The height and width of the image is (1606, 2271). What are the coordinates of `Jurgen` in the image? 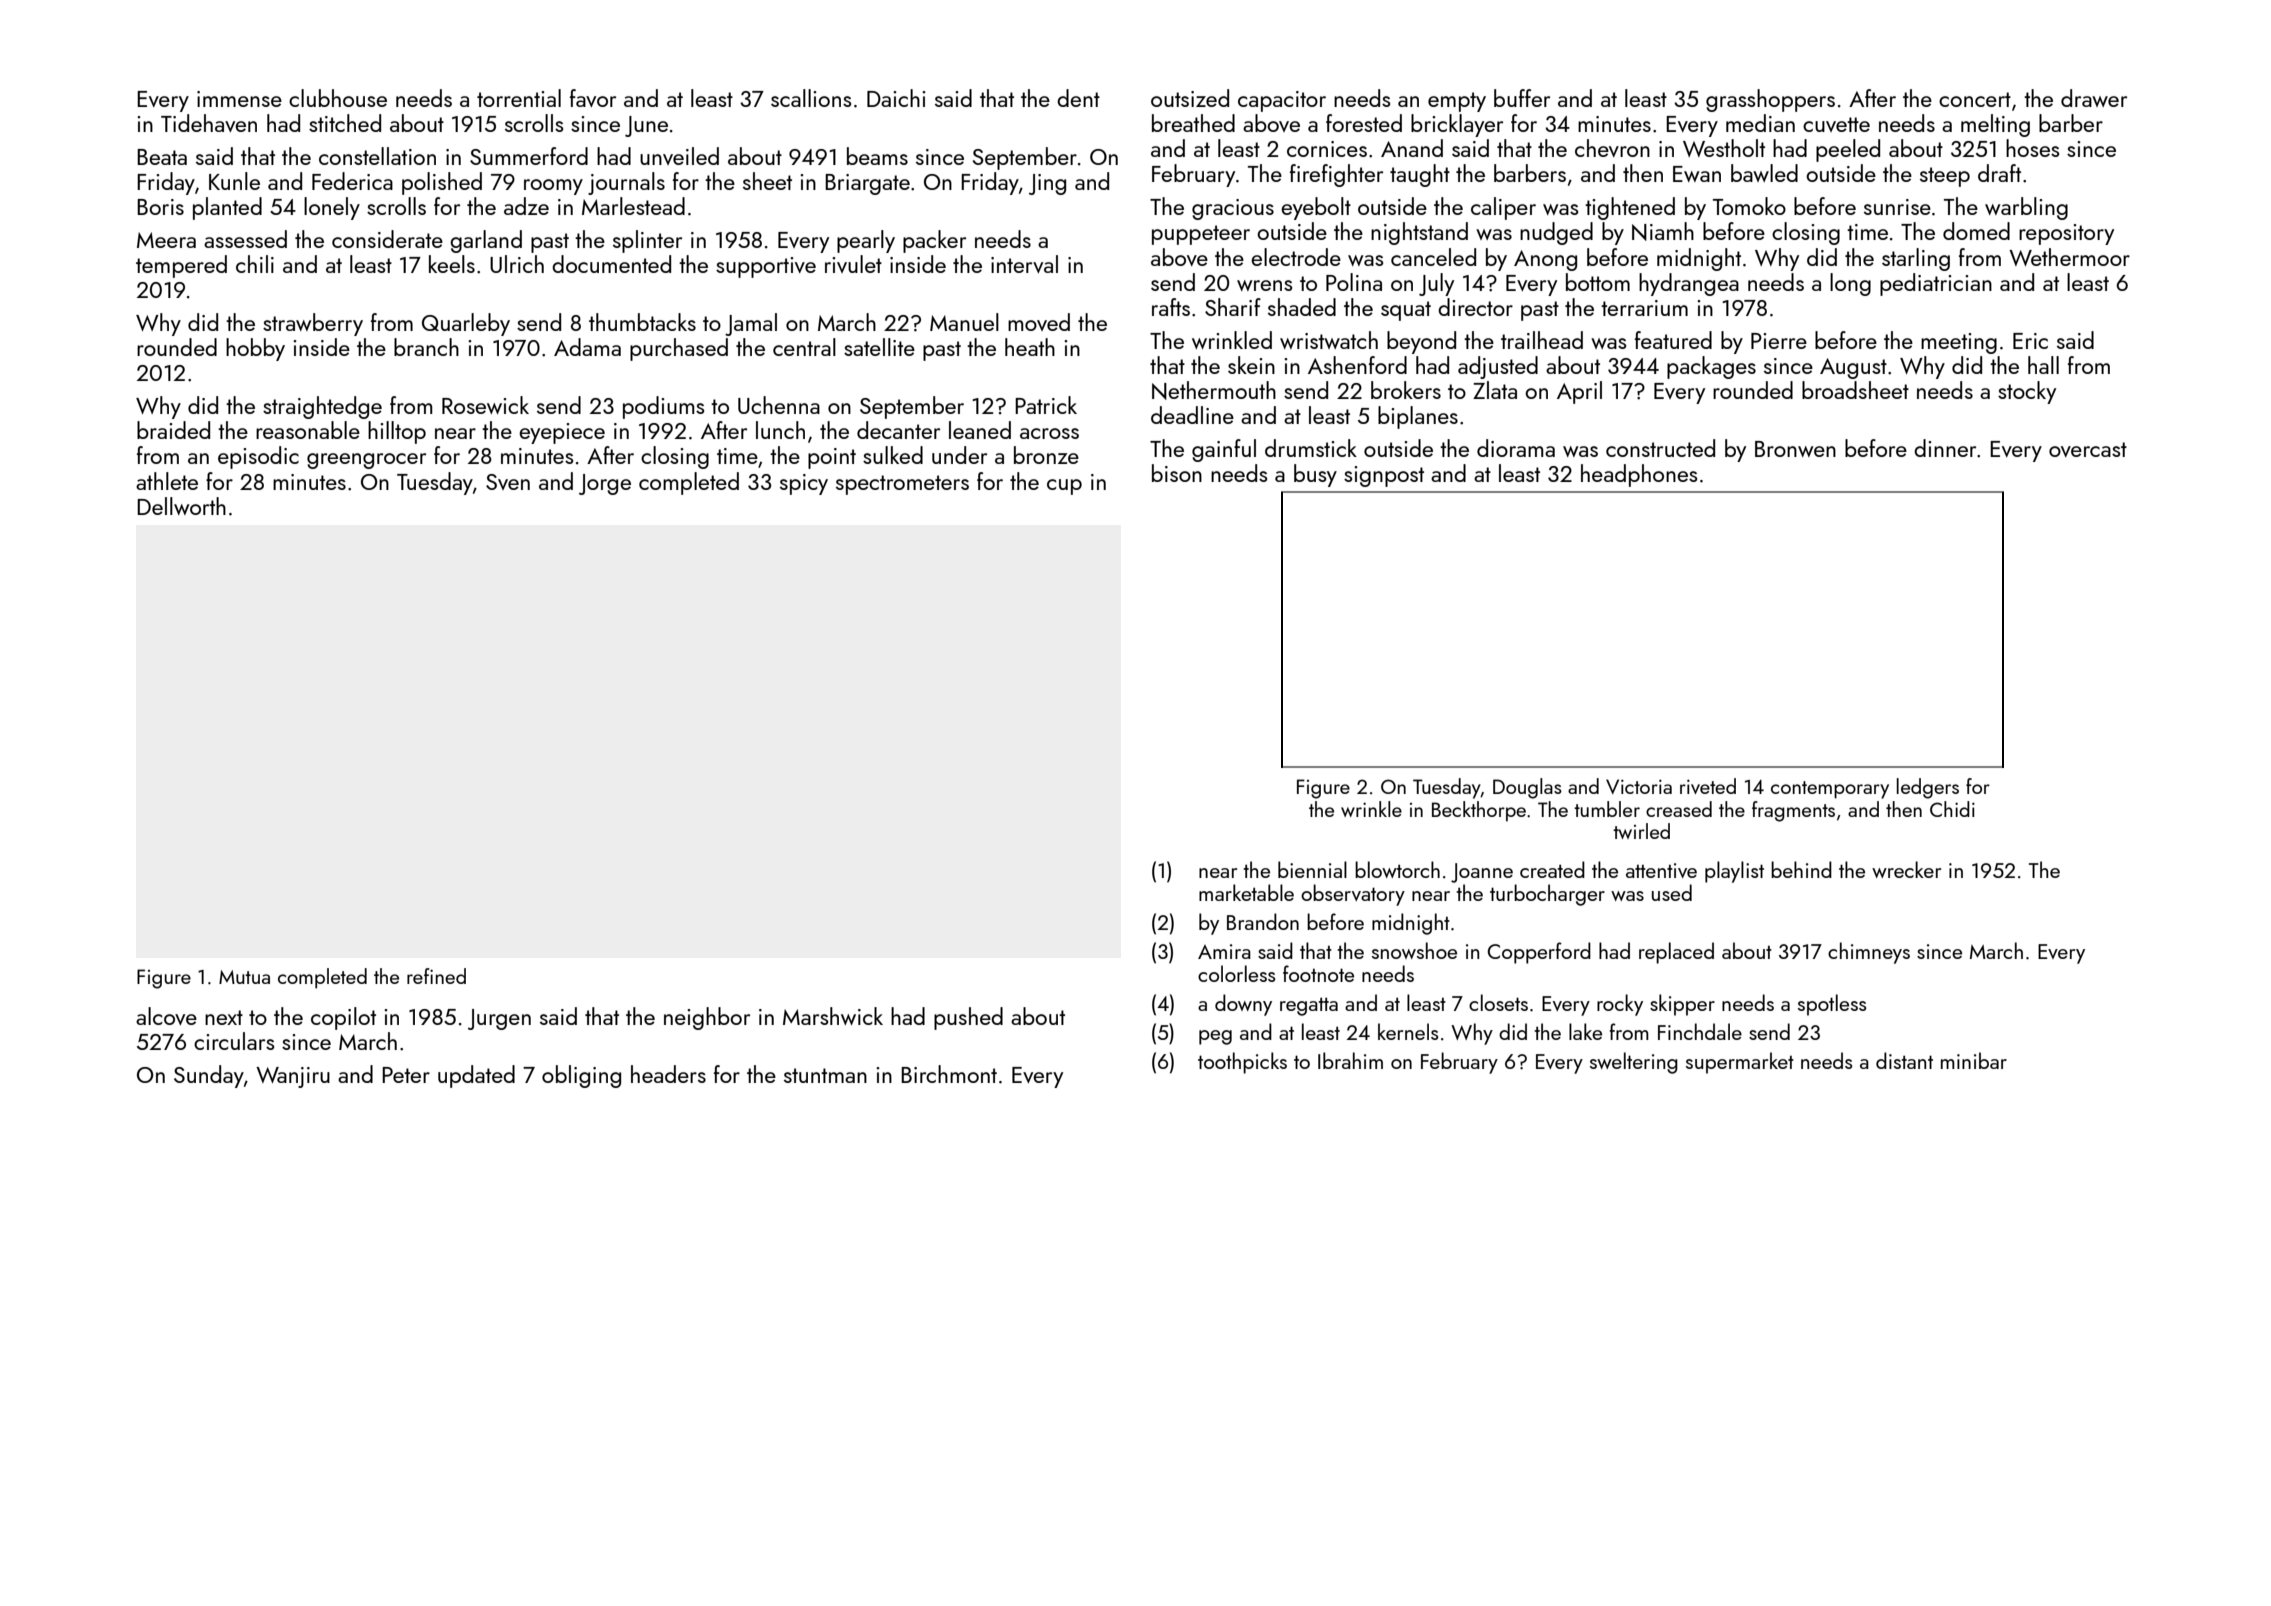 It's located at (499, 1019).
